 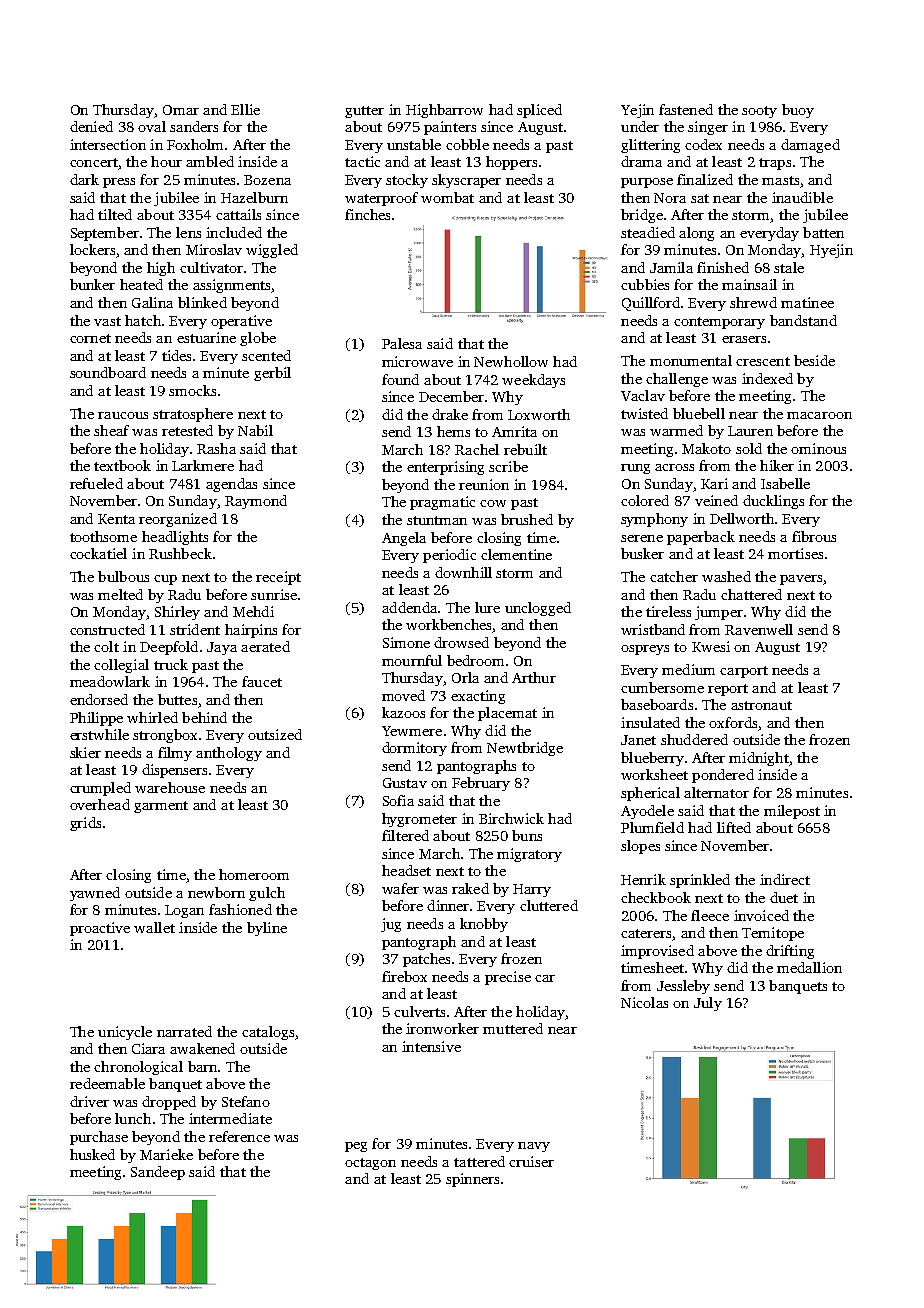 What do you see at coordinates (245, 109) in the document?
I see `Ellie` at bounding box center [245, 109].
